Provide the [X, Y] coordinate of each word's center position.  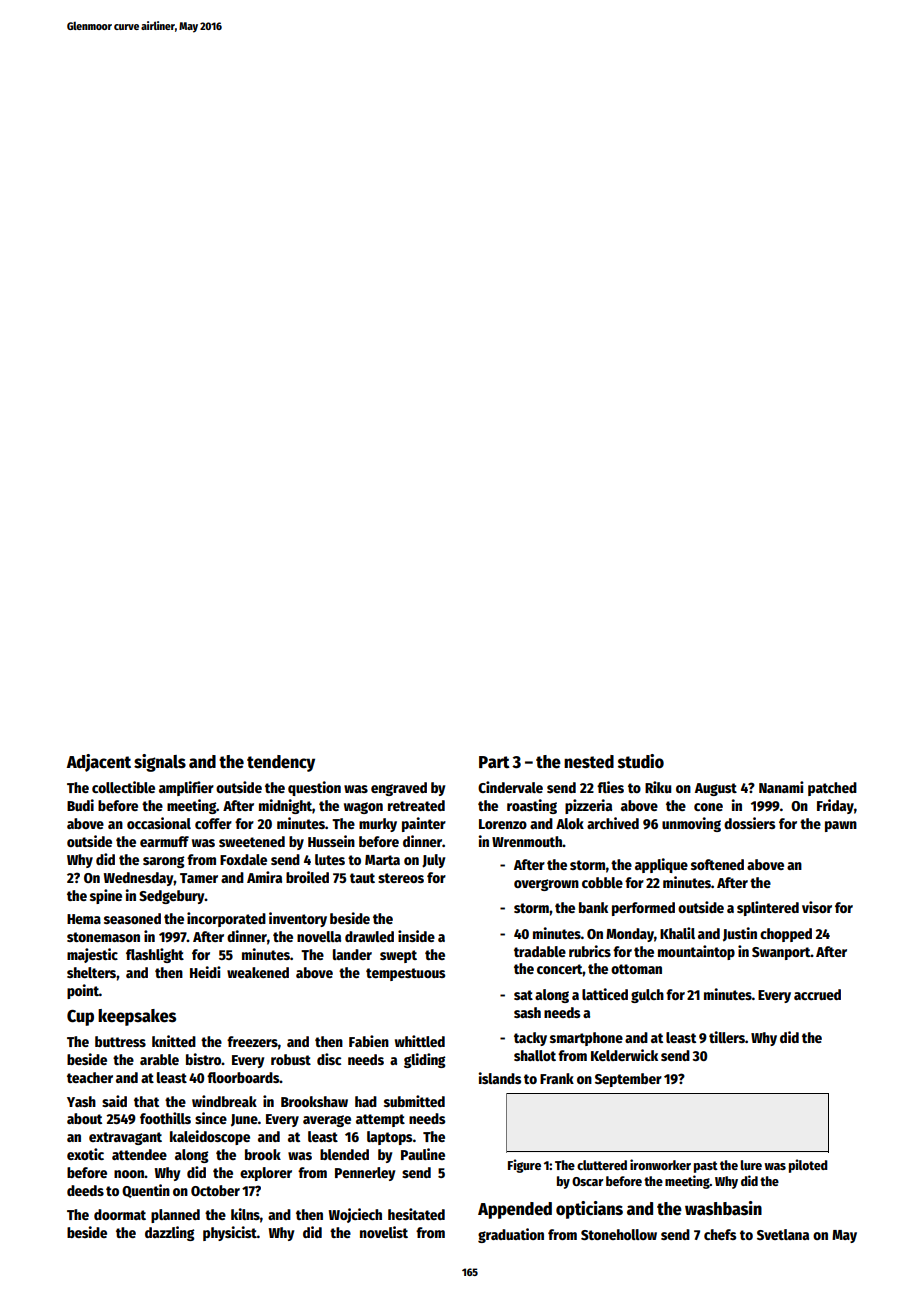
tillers [727, 1037]
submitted [414, 1101]
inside [416, 936]
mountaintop [696, 952]
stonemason [103, 937]
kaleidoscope [210, 1137]
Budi [80, 805]
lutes [330, 859]
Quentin [146, 1191]
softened [717, 864]
